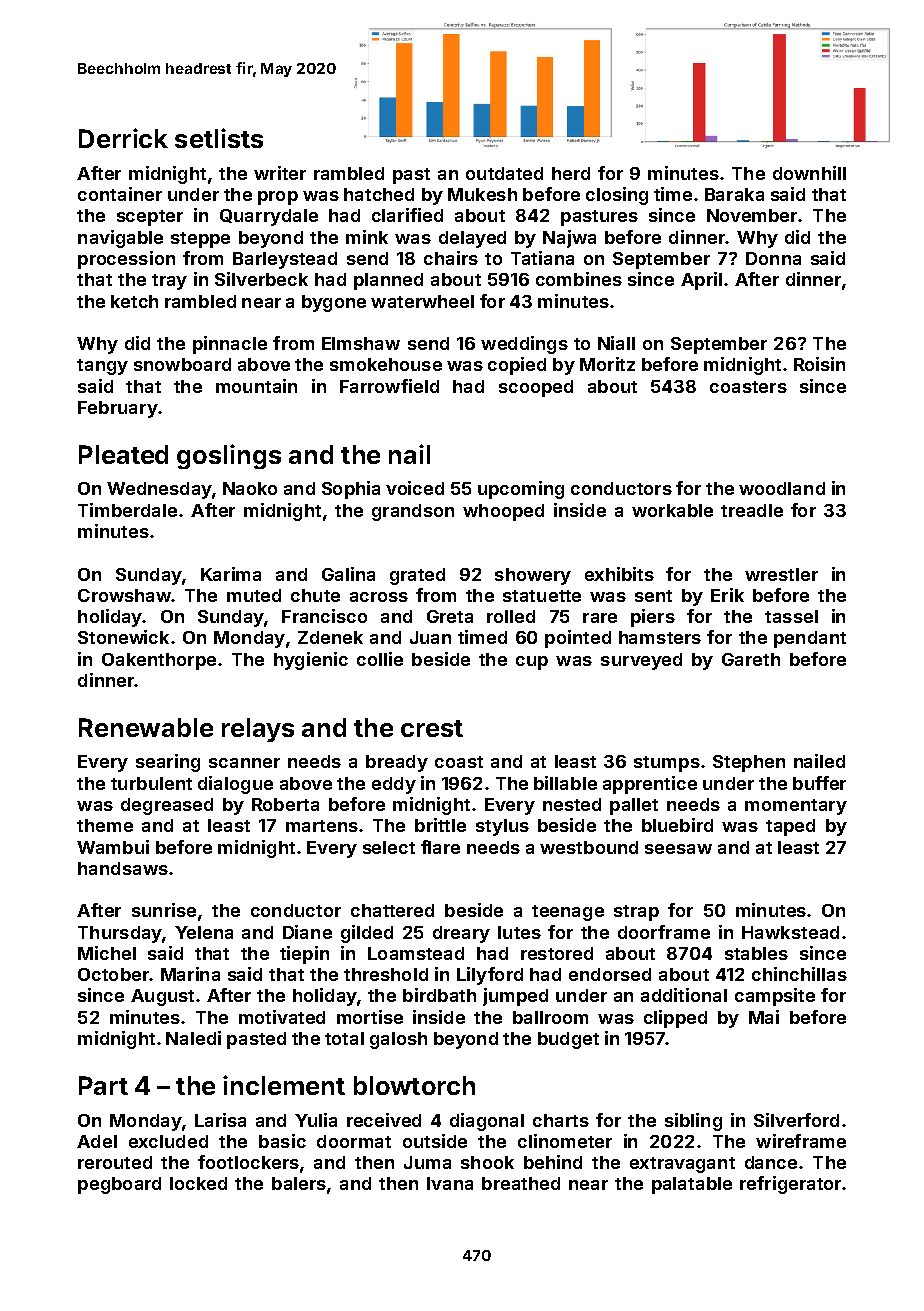 The width and height of the image is (924, 1311). Describe the element at coordinates (102, 367) in the image. I see `tangy` at that location.
